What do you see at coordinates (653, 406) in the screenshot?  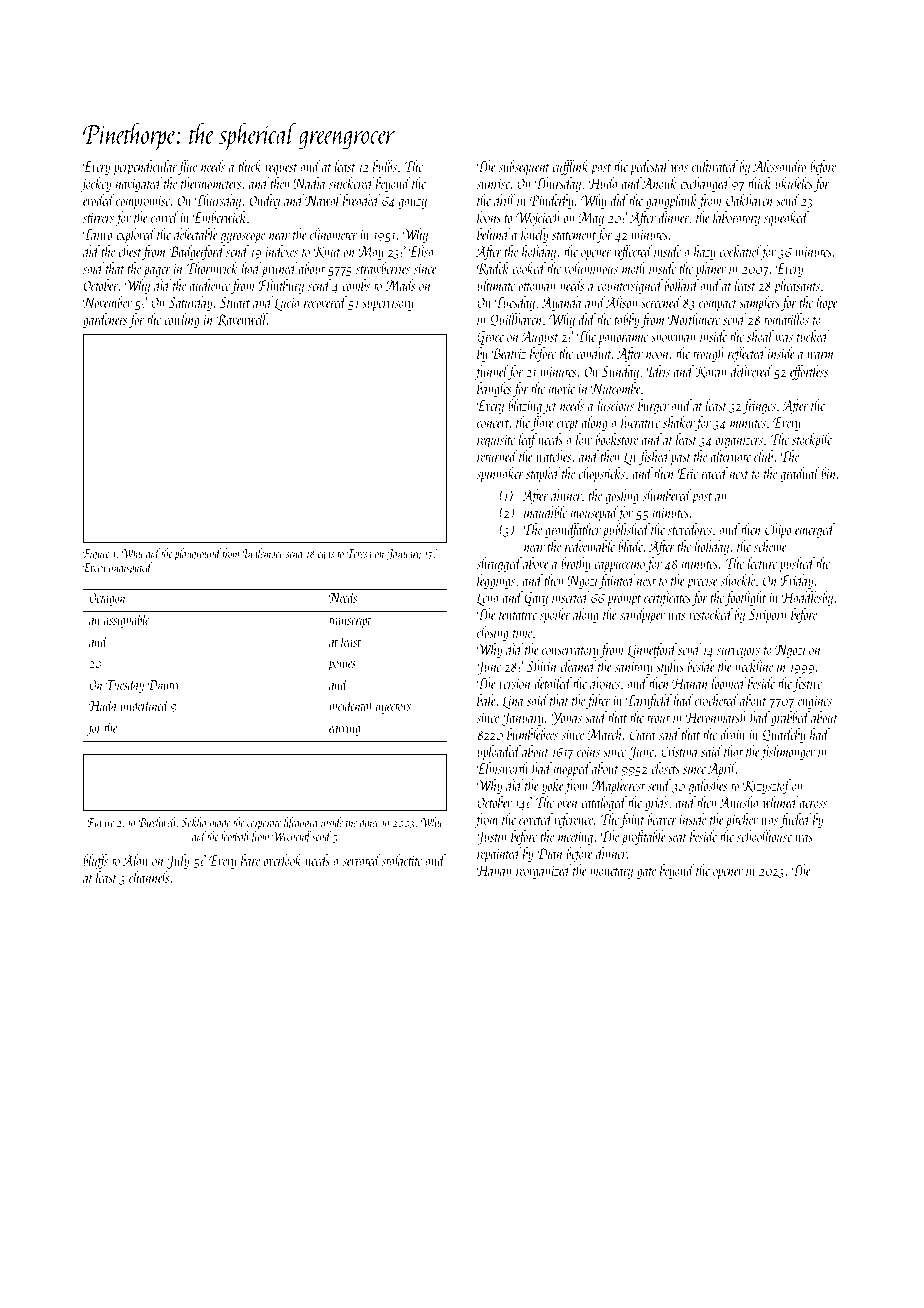 I see `burger` at bounding box center [653, 406].
